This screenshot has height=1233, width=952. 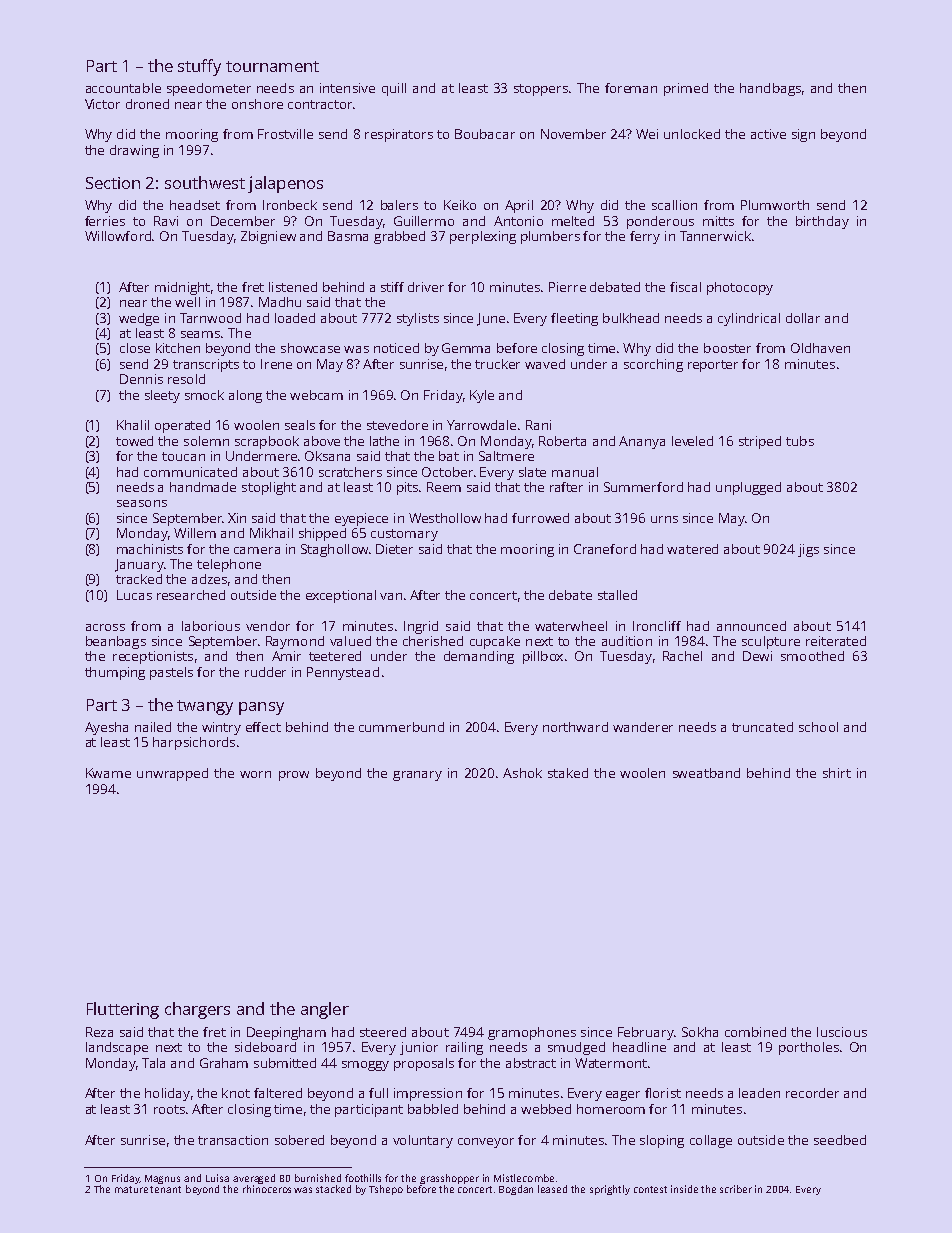 What do you see at coordinates (131, 1189) in the screenshot?
I see `mature` at bounding box center [131, 1189].
